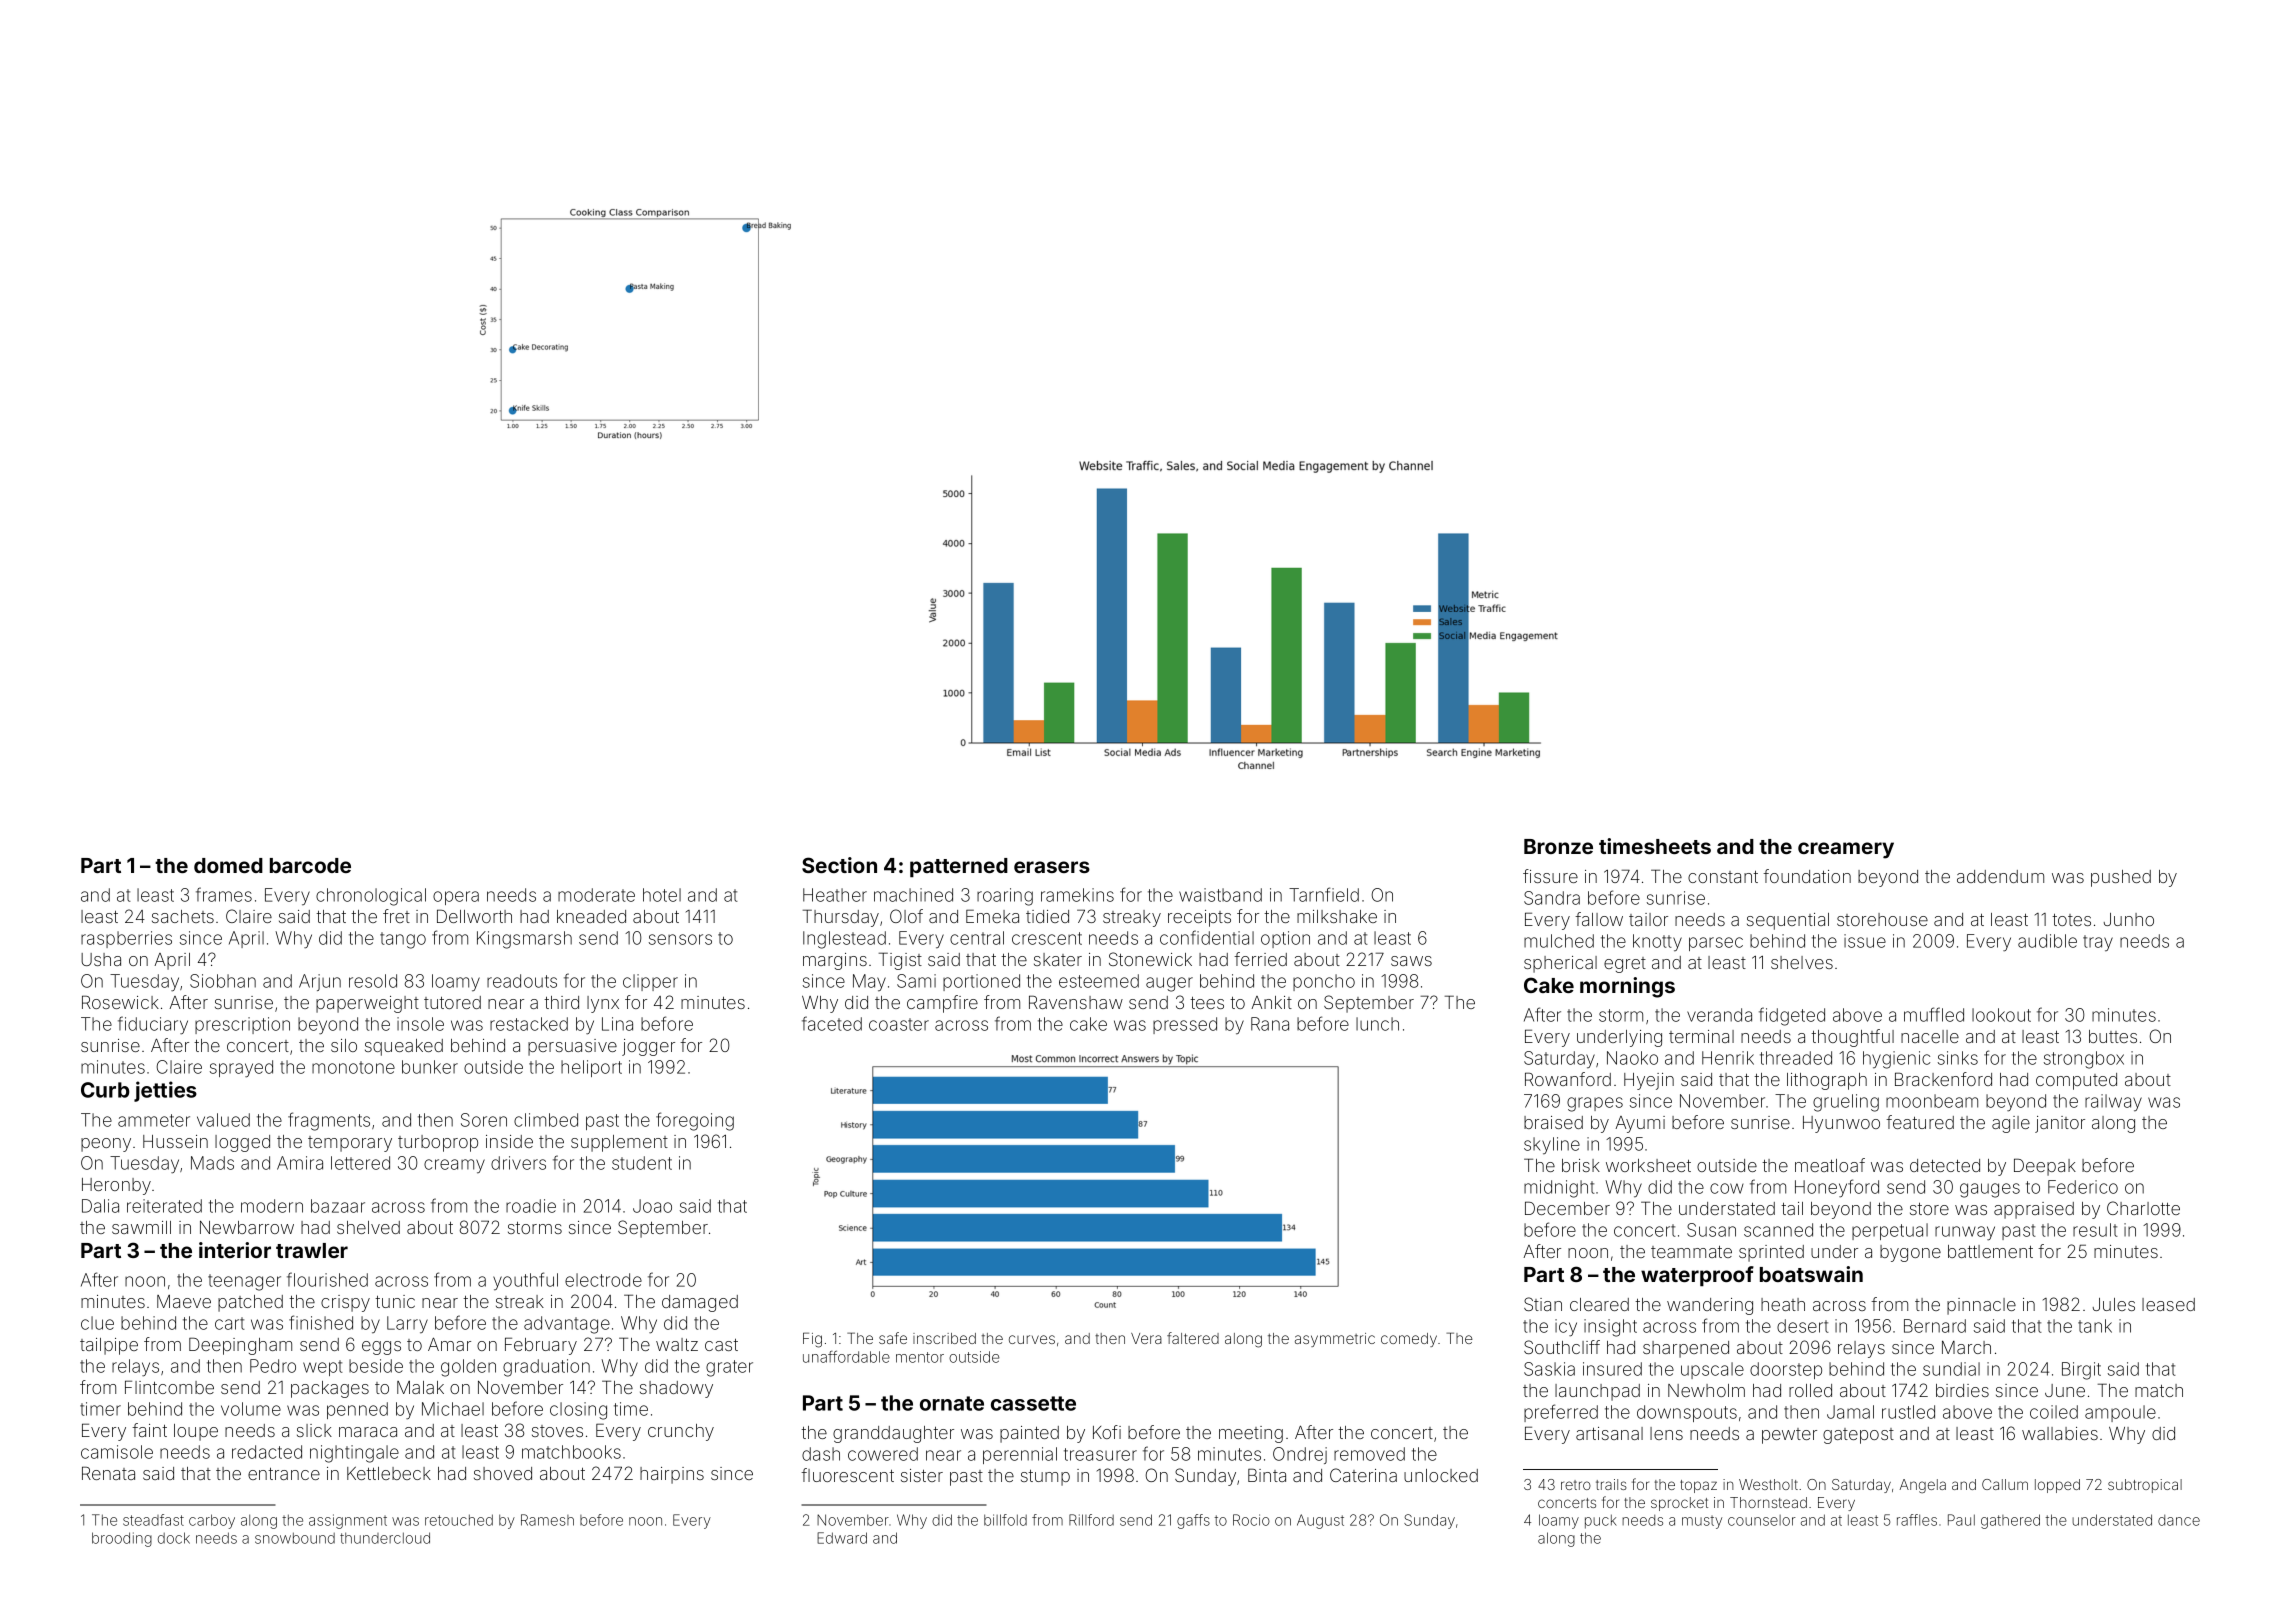  I want to click on Rocio, so click(1251, 1520).
